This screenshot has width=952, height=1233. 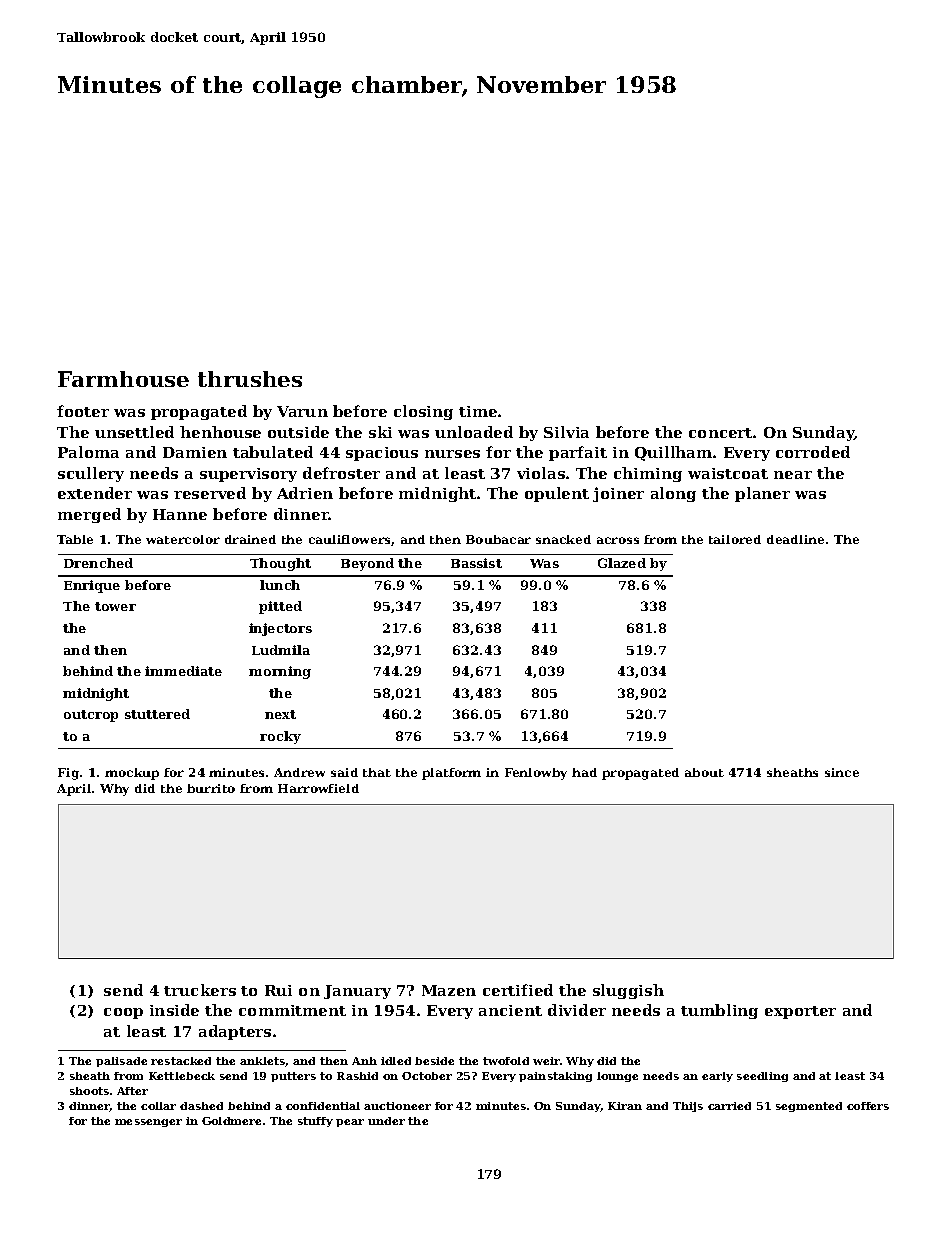 What do you see at coordinates (92, 586) in the screenshot?
I see `Enrique` at bounding box center [92, 586].
